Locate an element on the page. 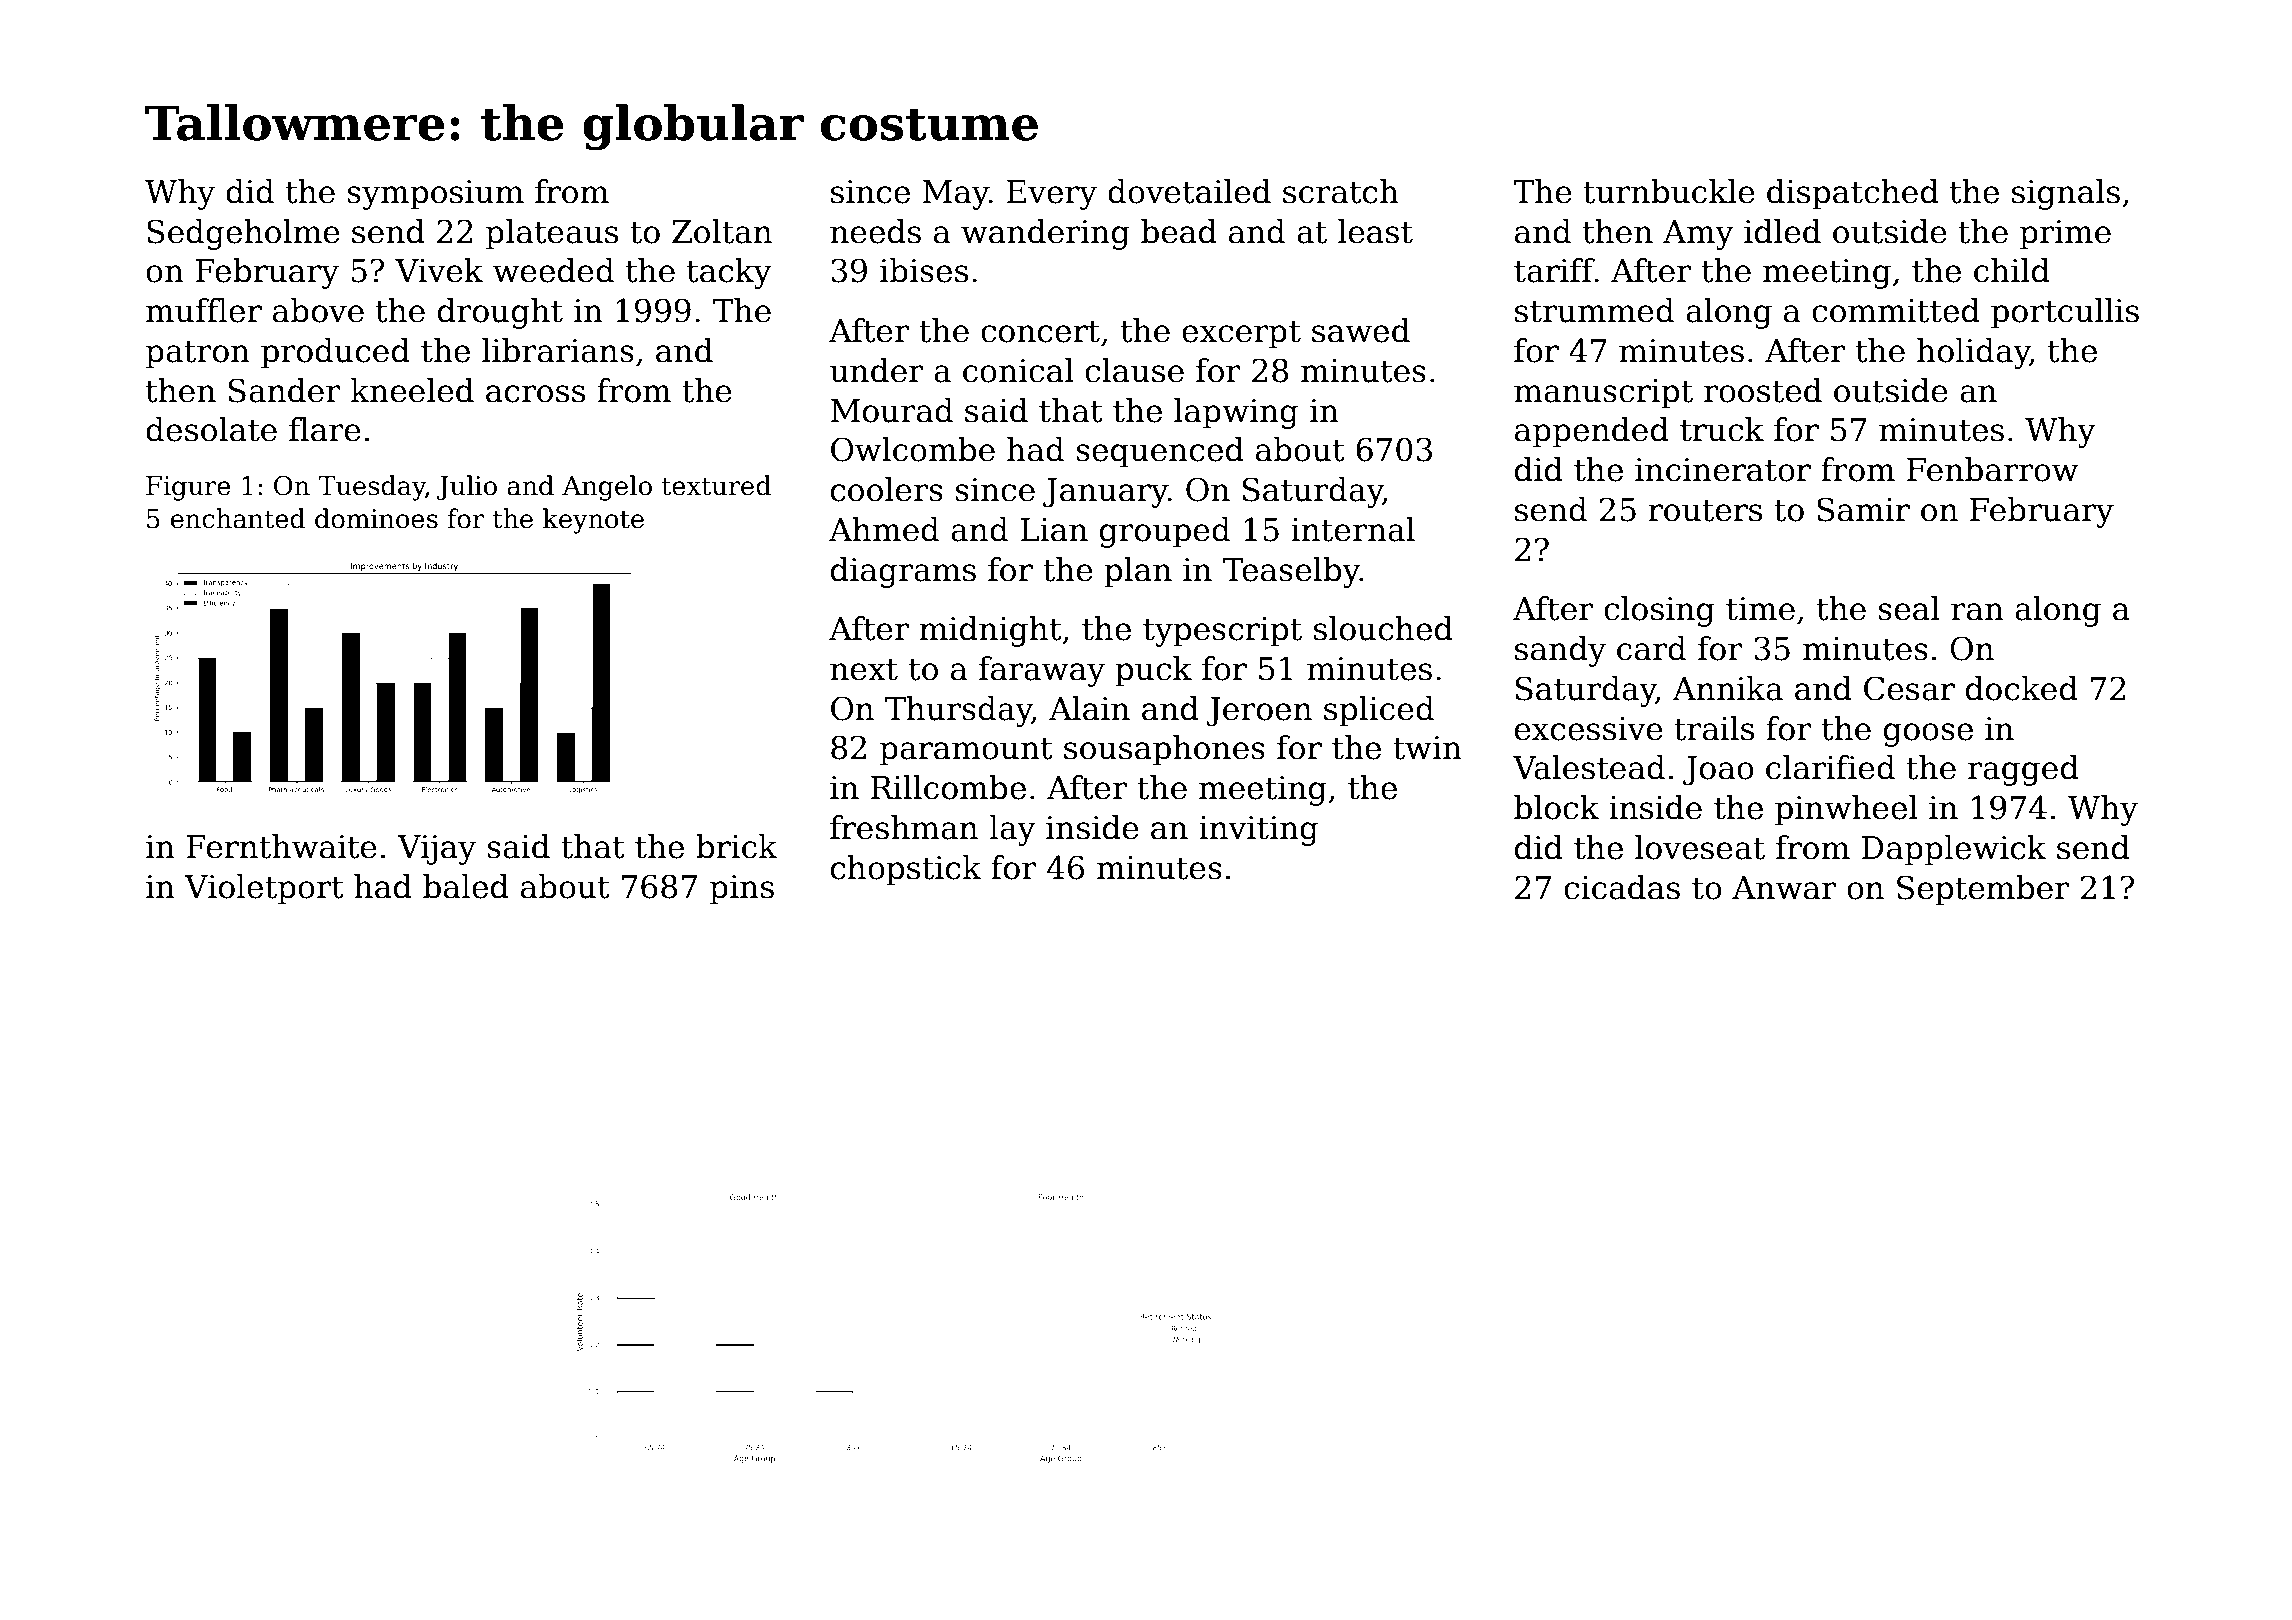 The image size is (2292, 1620). Mourad is located at coordinates (892, 410).
